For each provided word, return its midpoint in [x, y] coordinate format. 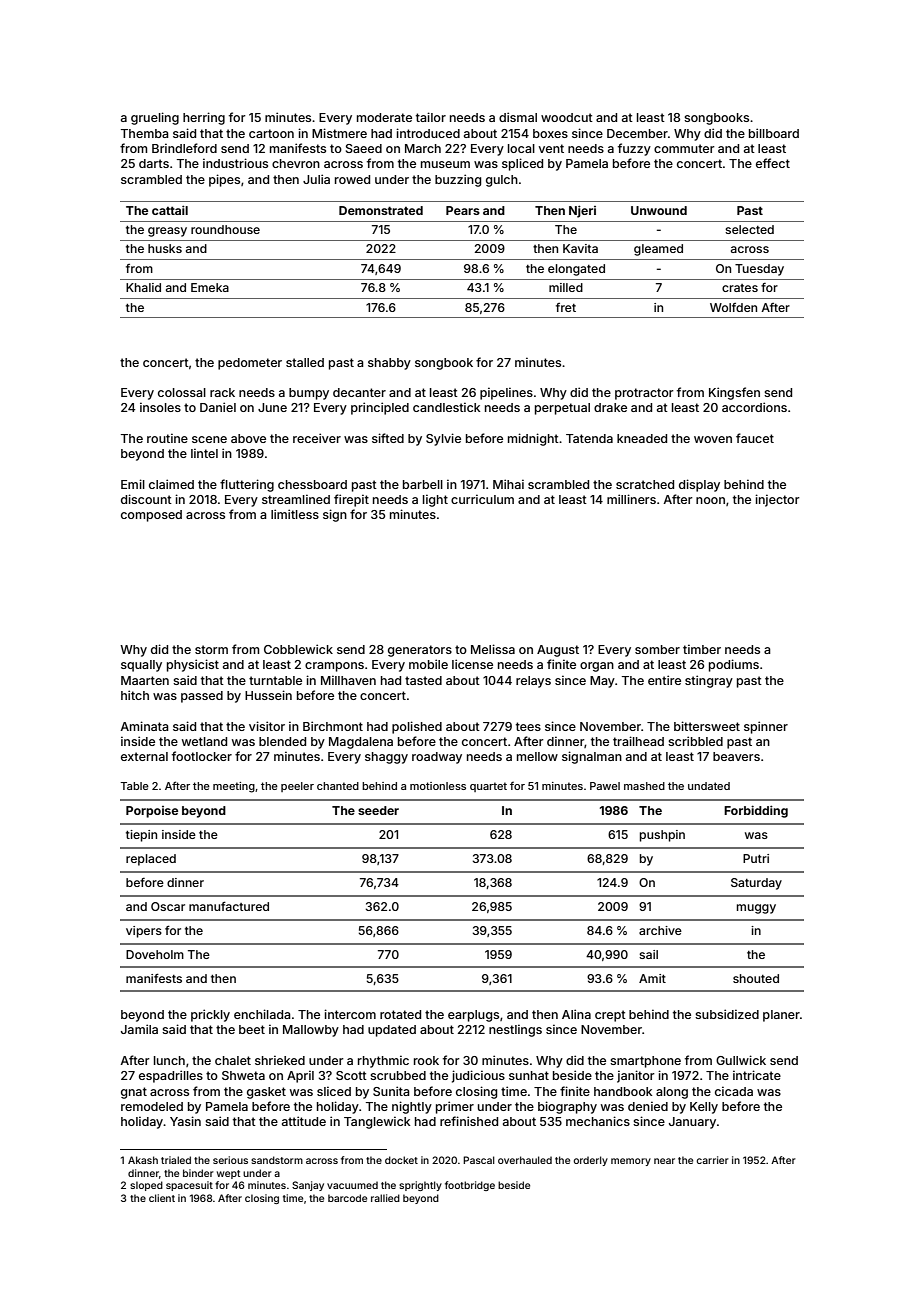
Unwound [659, 210]
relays [533, 682]
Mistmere [339, 133]
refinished [469, 1121]
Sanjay [308, 1186]
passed [202, 697]
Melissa [493, 649]
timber [702, 649]
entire [664, 680]
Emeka [210, 287]
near [664, 1161]
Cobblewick [298, 649]
